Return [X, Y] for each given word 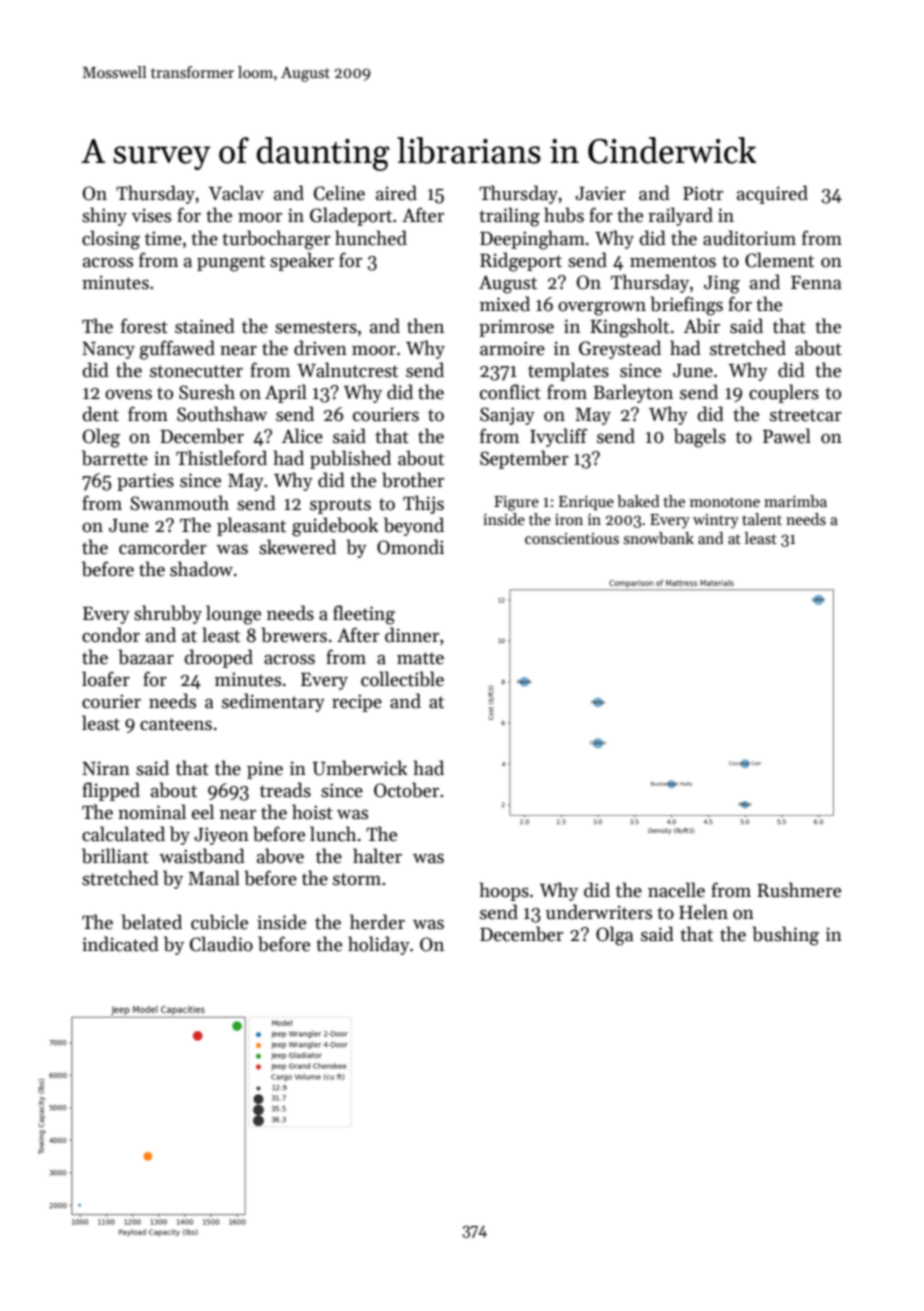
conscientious [572, 538]
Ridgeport [521, 262]
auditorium [749, 238]
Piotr [703, 193]
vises [151, 215]
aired [396, 193]
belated [151, 922]
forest [144, 326]
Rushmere [799, 890]
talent [762, 519]
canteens [176, 724]
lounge [233, 615]
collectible [402, 679]
